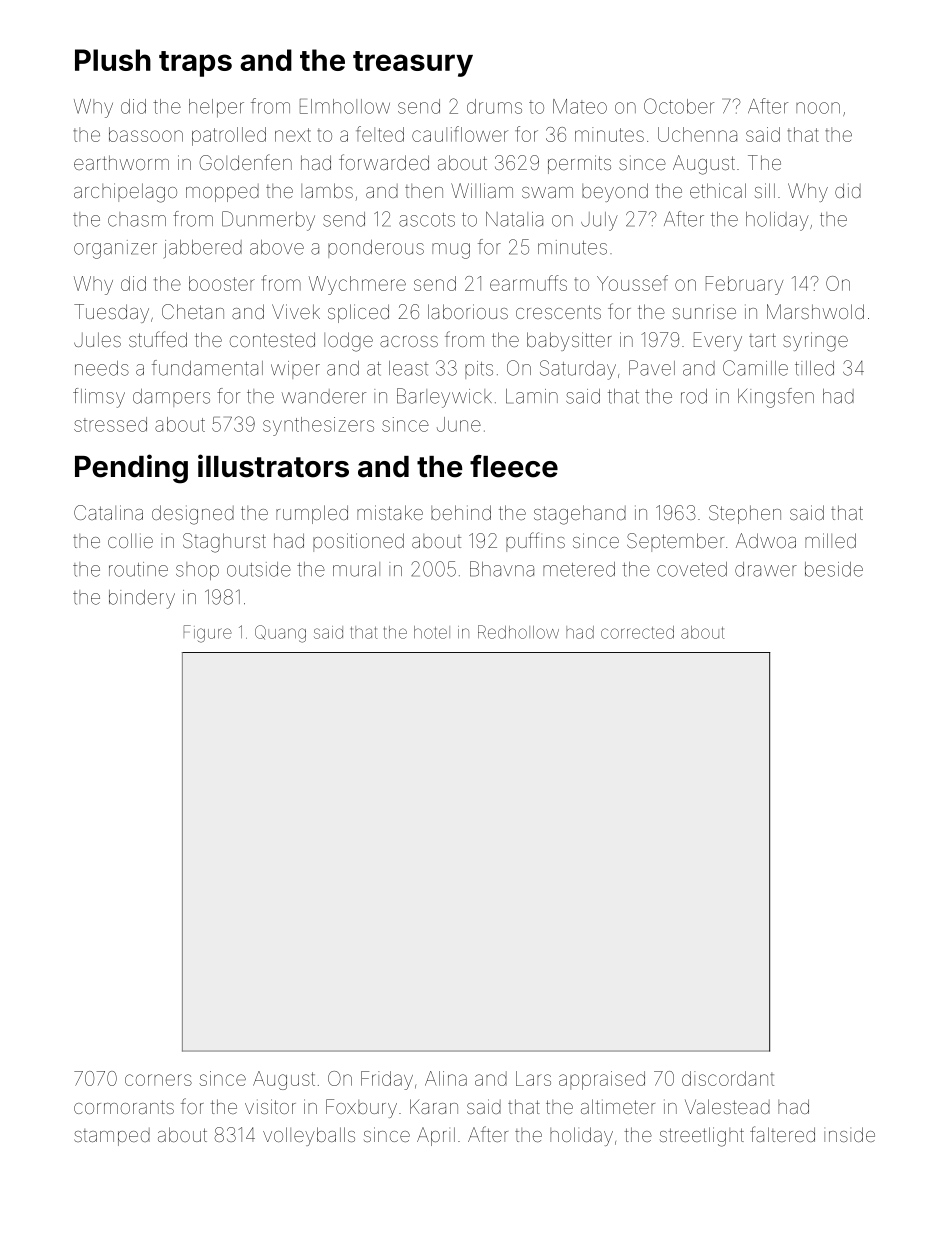  Describe the element at coordinates (158, 1080) in the page. I see `corners` at that location.
